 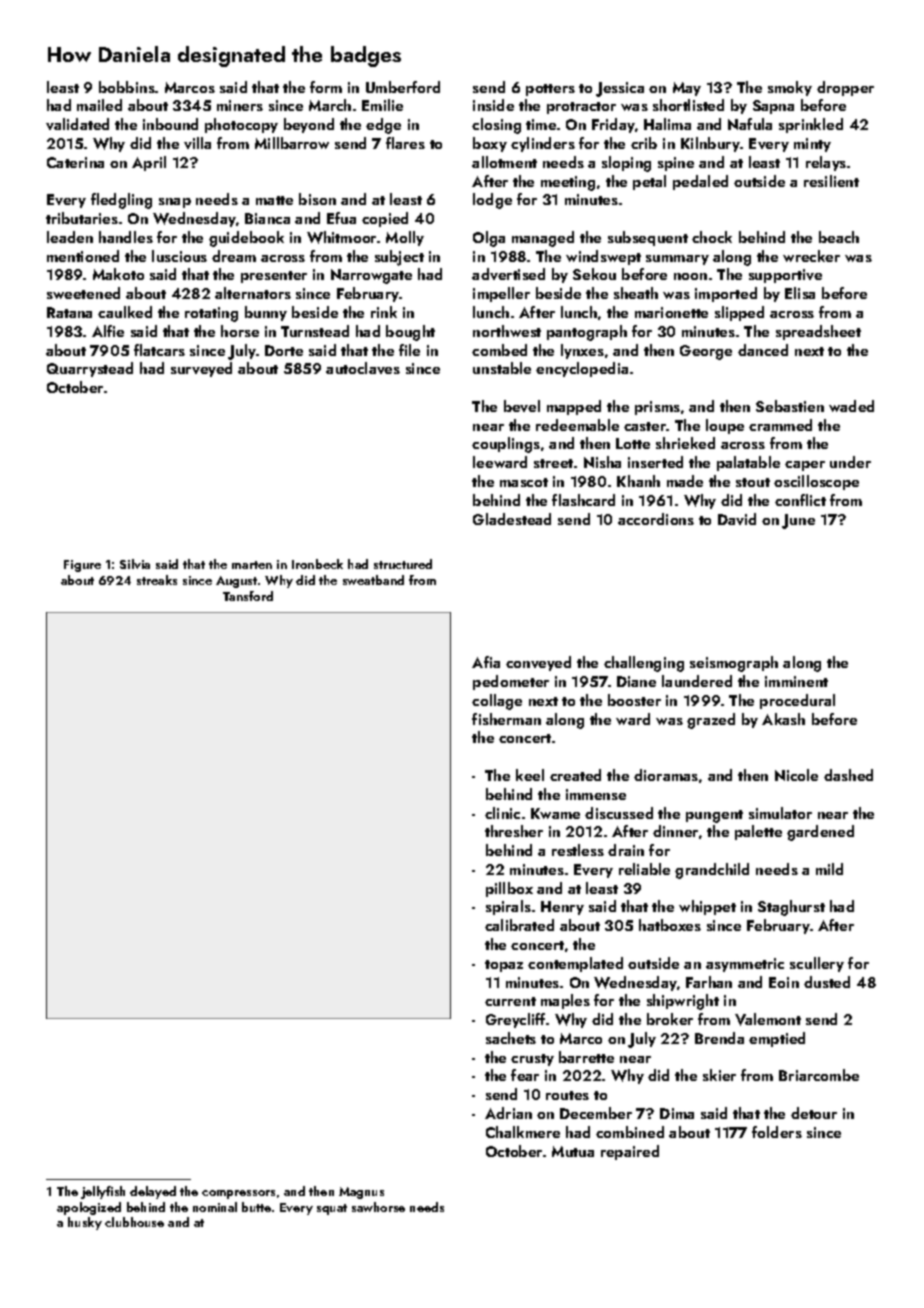 I want to click on bobbins, so click(x=127, y=87).
